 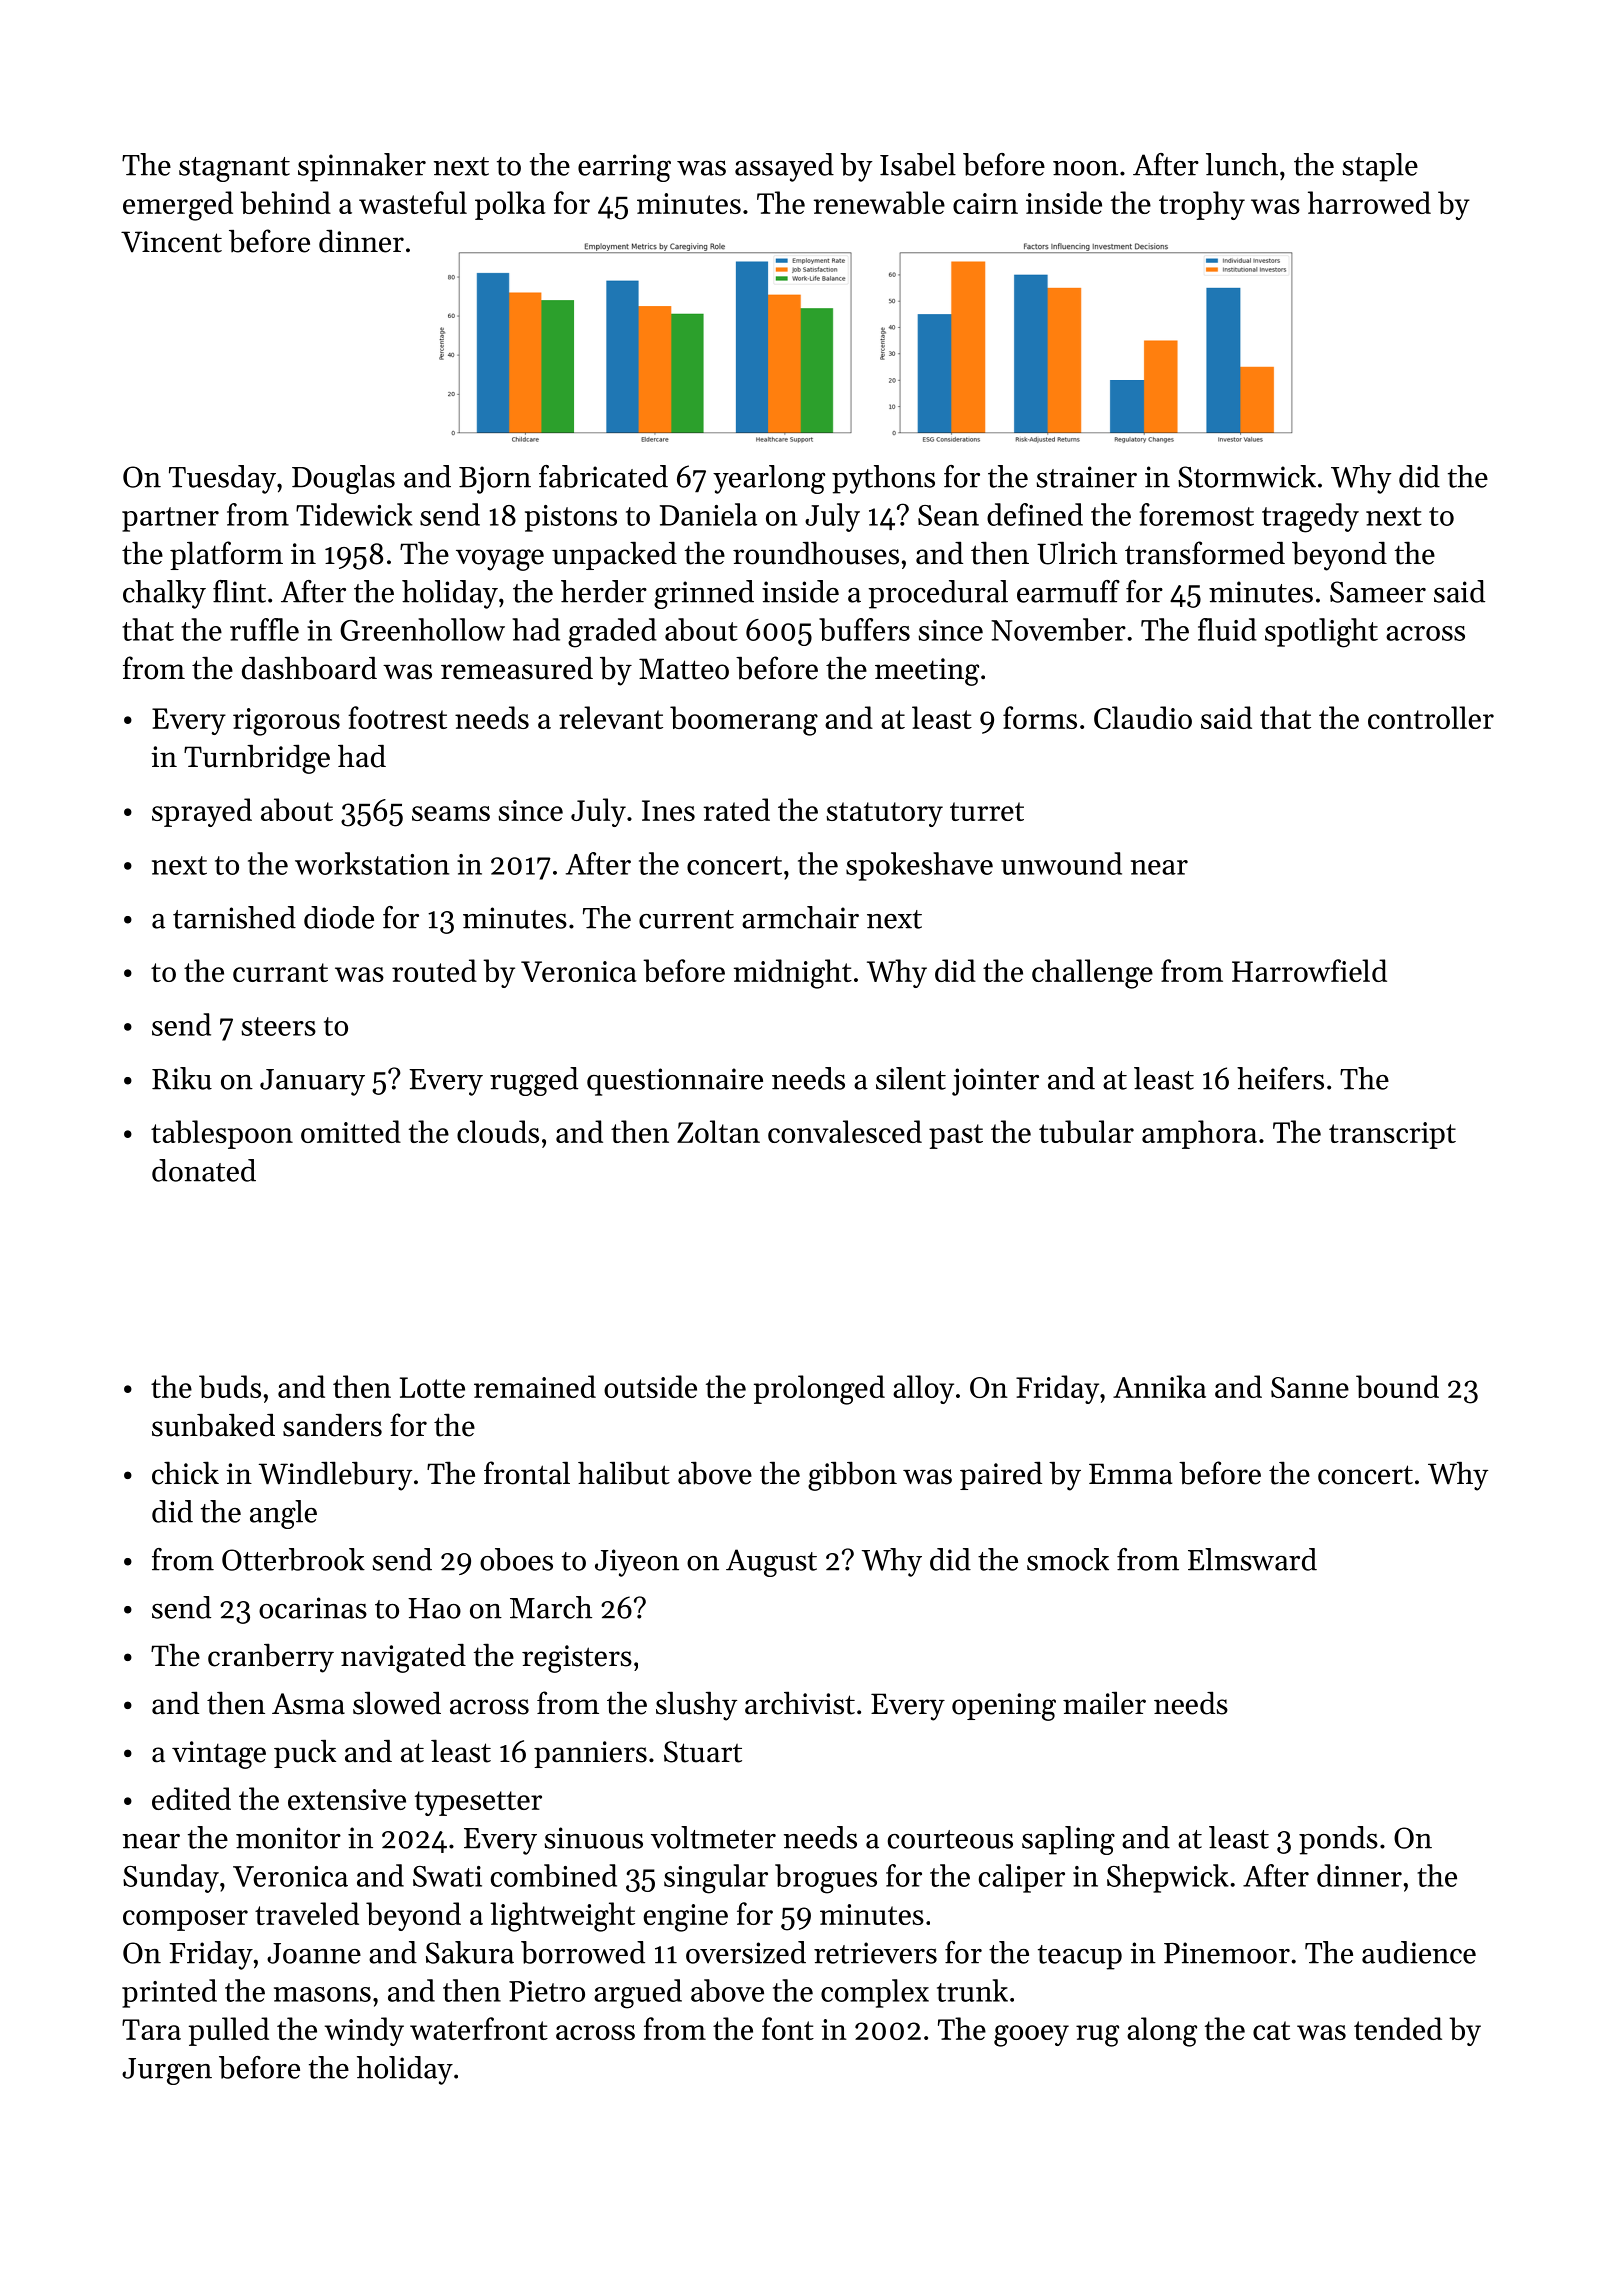 What do you see at coordinates (167, 2071) in the page?
I see `Jurgen` at bounding box center [167, 2071].
